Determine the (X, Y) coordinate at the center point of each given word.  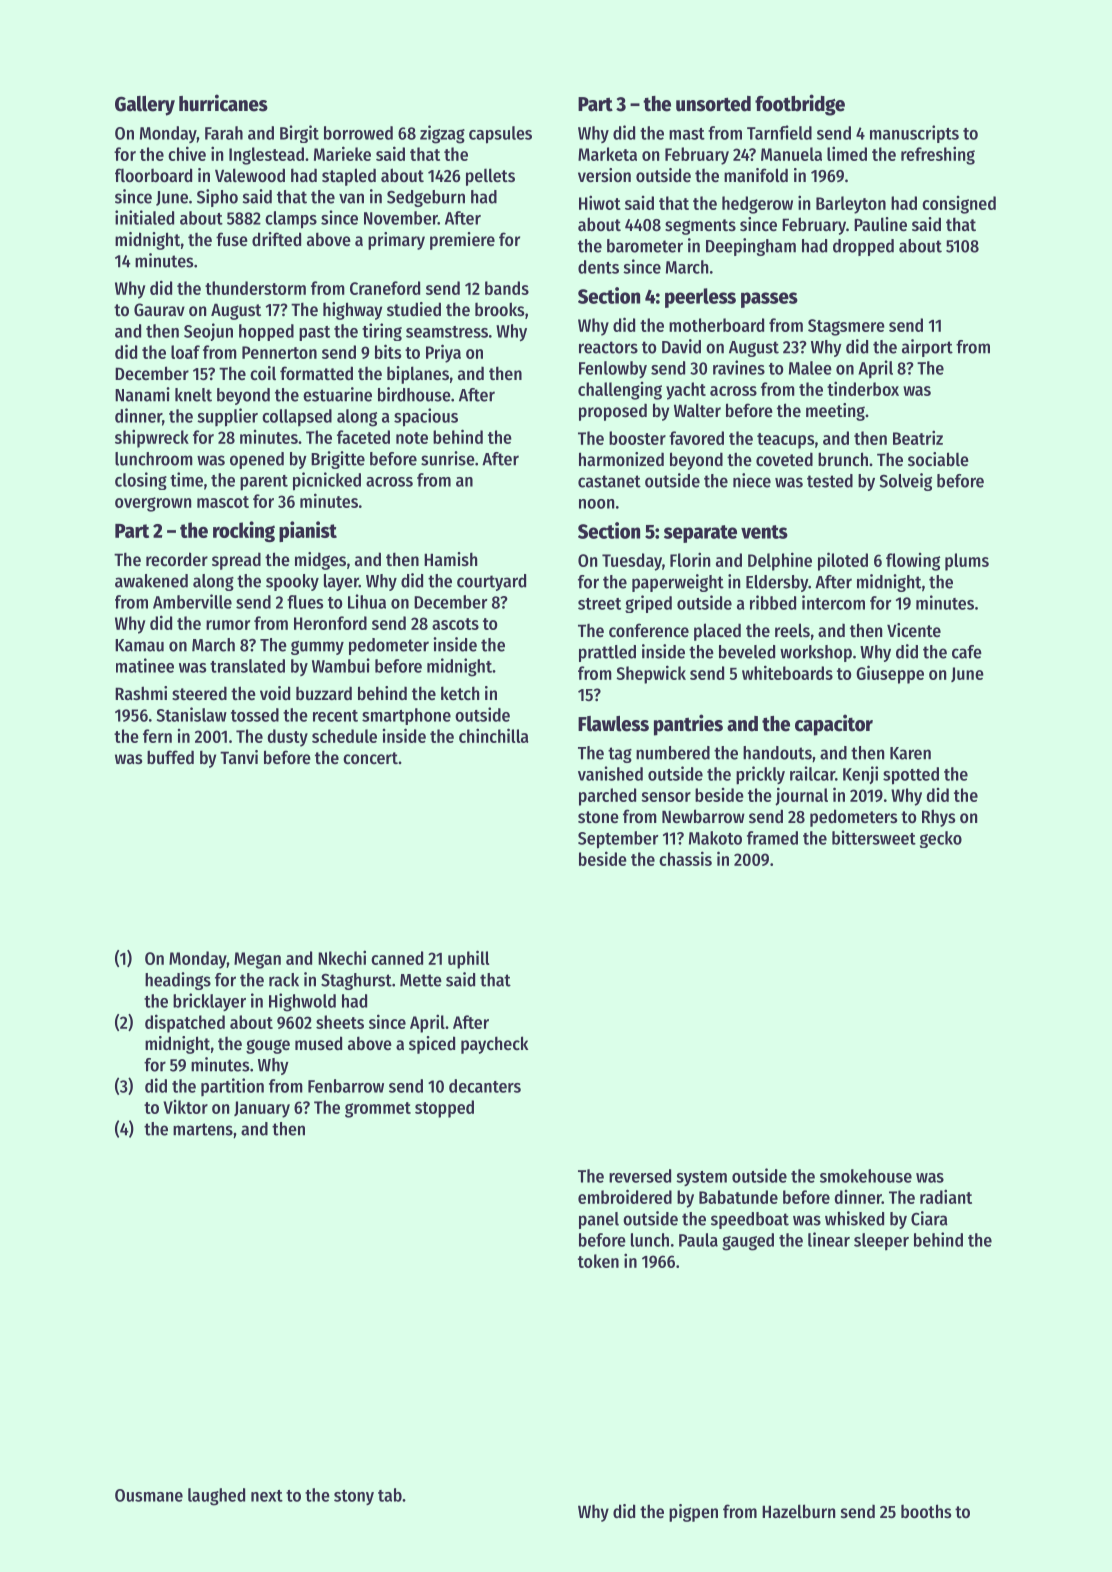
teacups (785, 441)
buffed (170, 757)
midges (320, 561)
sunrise (448, 458)
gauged (748, 1242)
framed (772, 838)
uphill (469, 959)
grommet (378, 1110)
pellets (490, 177)
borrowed (358, 133)
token (598, 1261)
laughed (216, 1497)
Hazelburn (798, 1511)
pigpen (693, 1513)
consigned (959, 205)
